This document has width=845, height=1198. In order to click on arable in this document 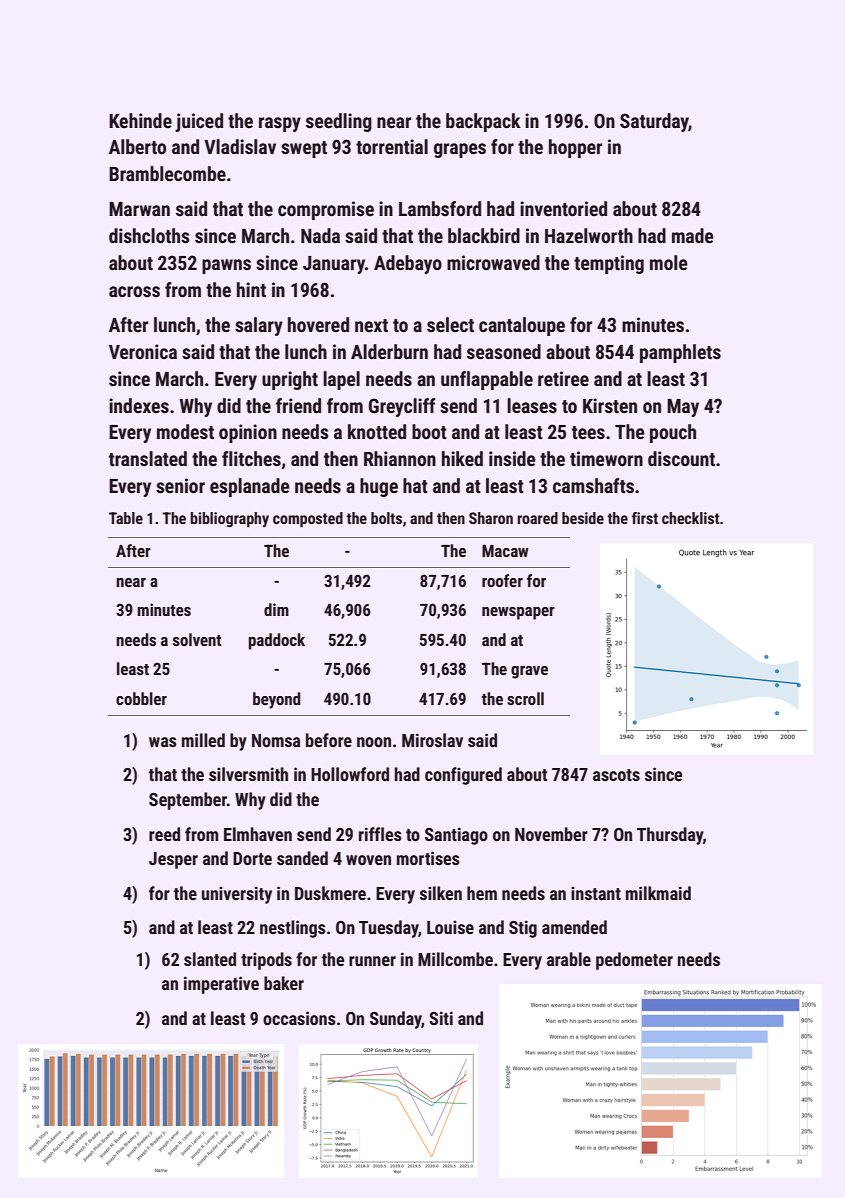, I will do `click(569, 959)`.
